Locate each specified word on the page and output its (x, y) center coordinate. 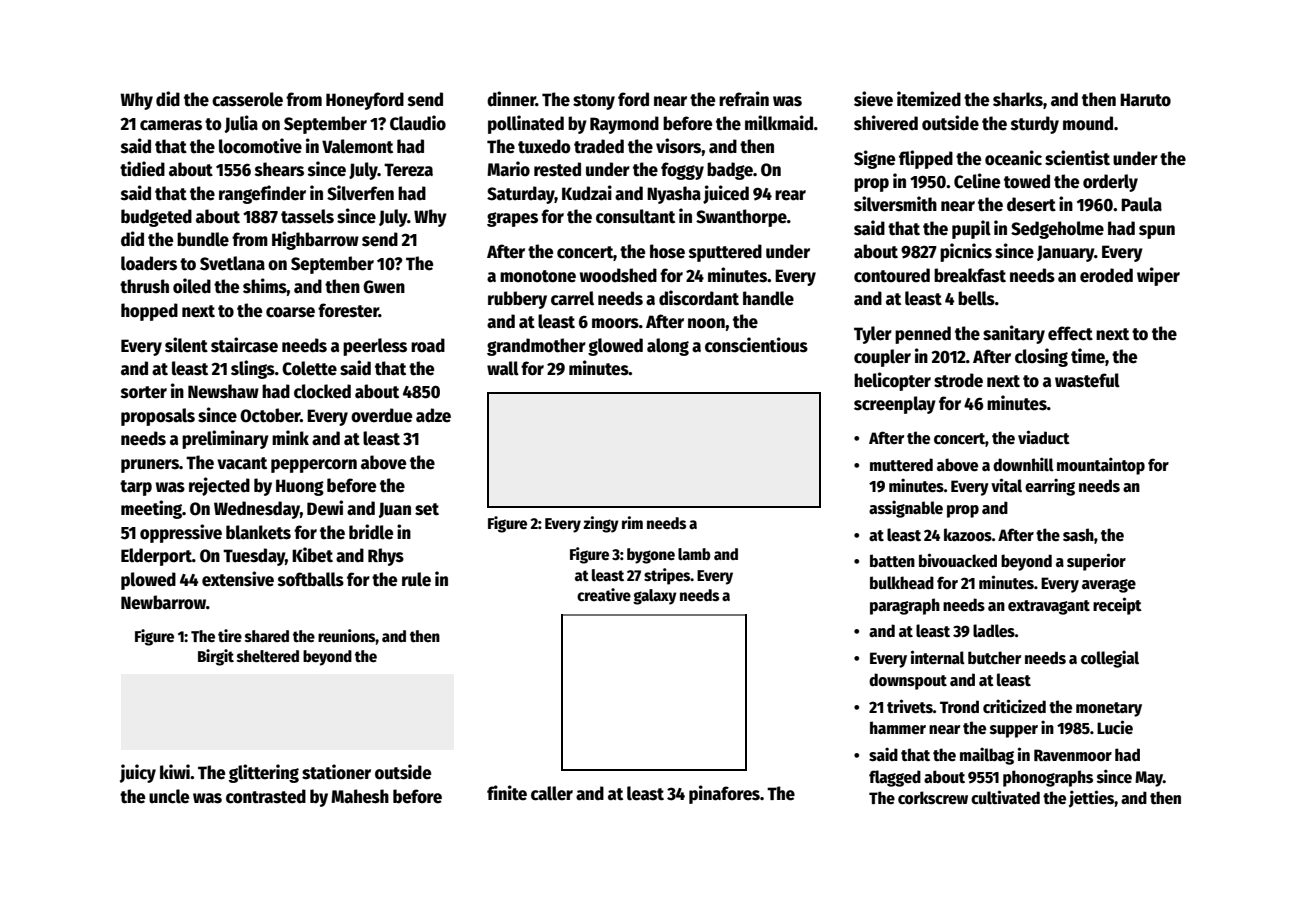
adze (433, 415)
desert (1031, 204)
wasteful (1087, 380)
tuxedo (544, 146)
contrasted (266, 796)
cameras (171, 125)
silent (186, 345)
